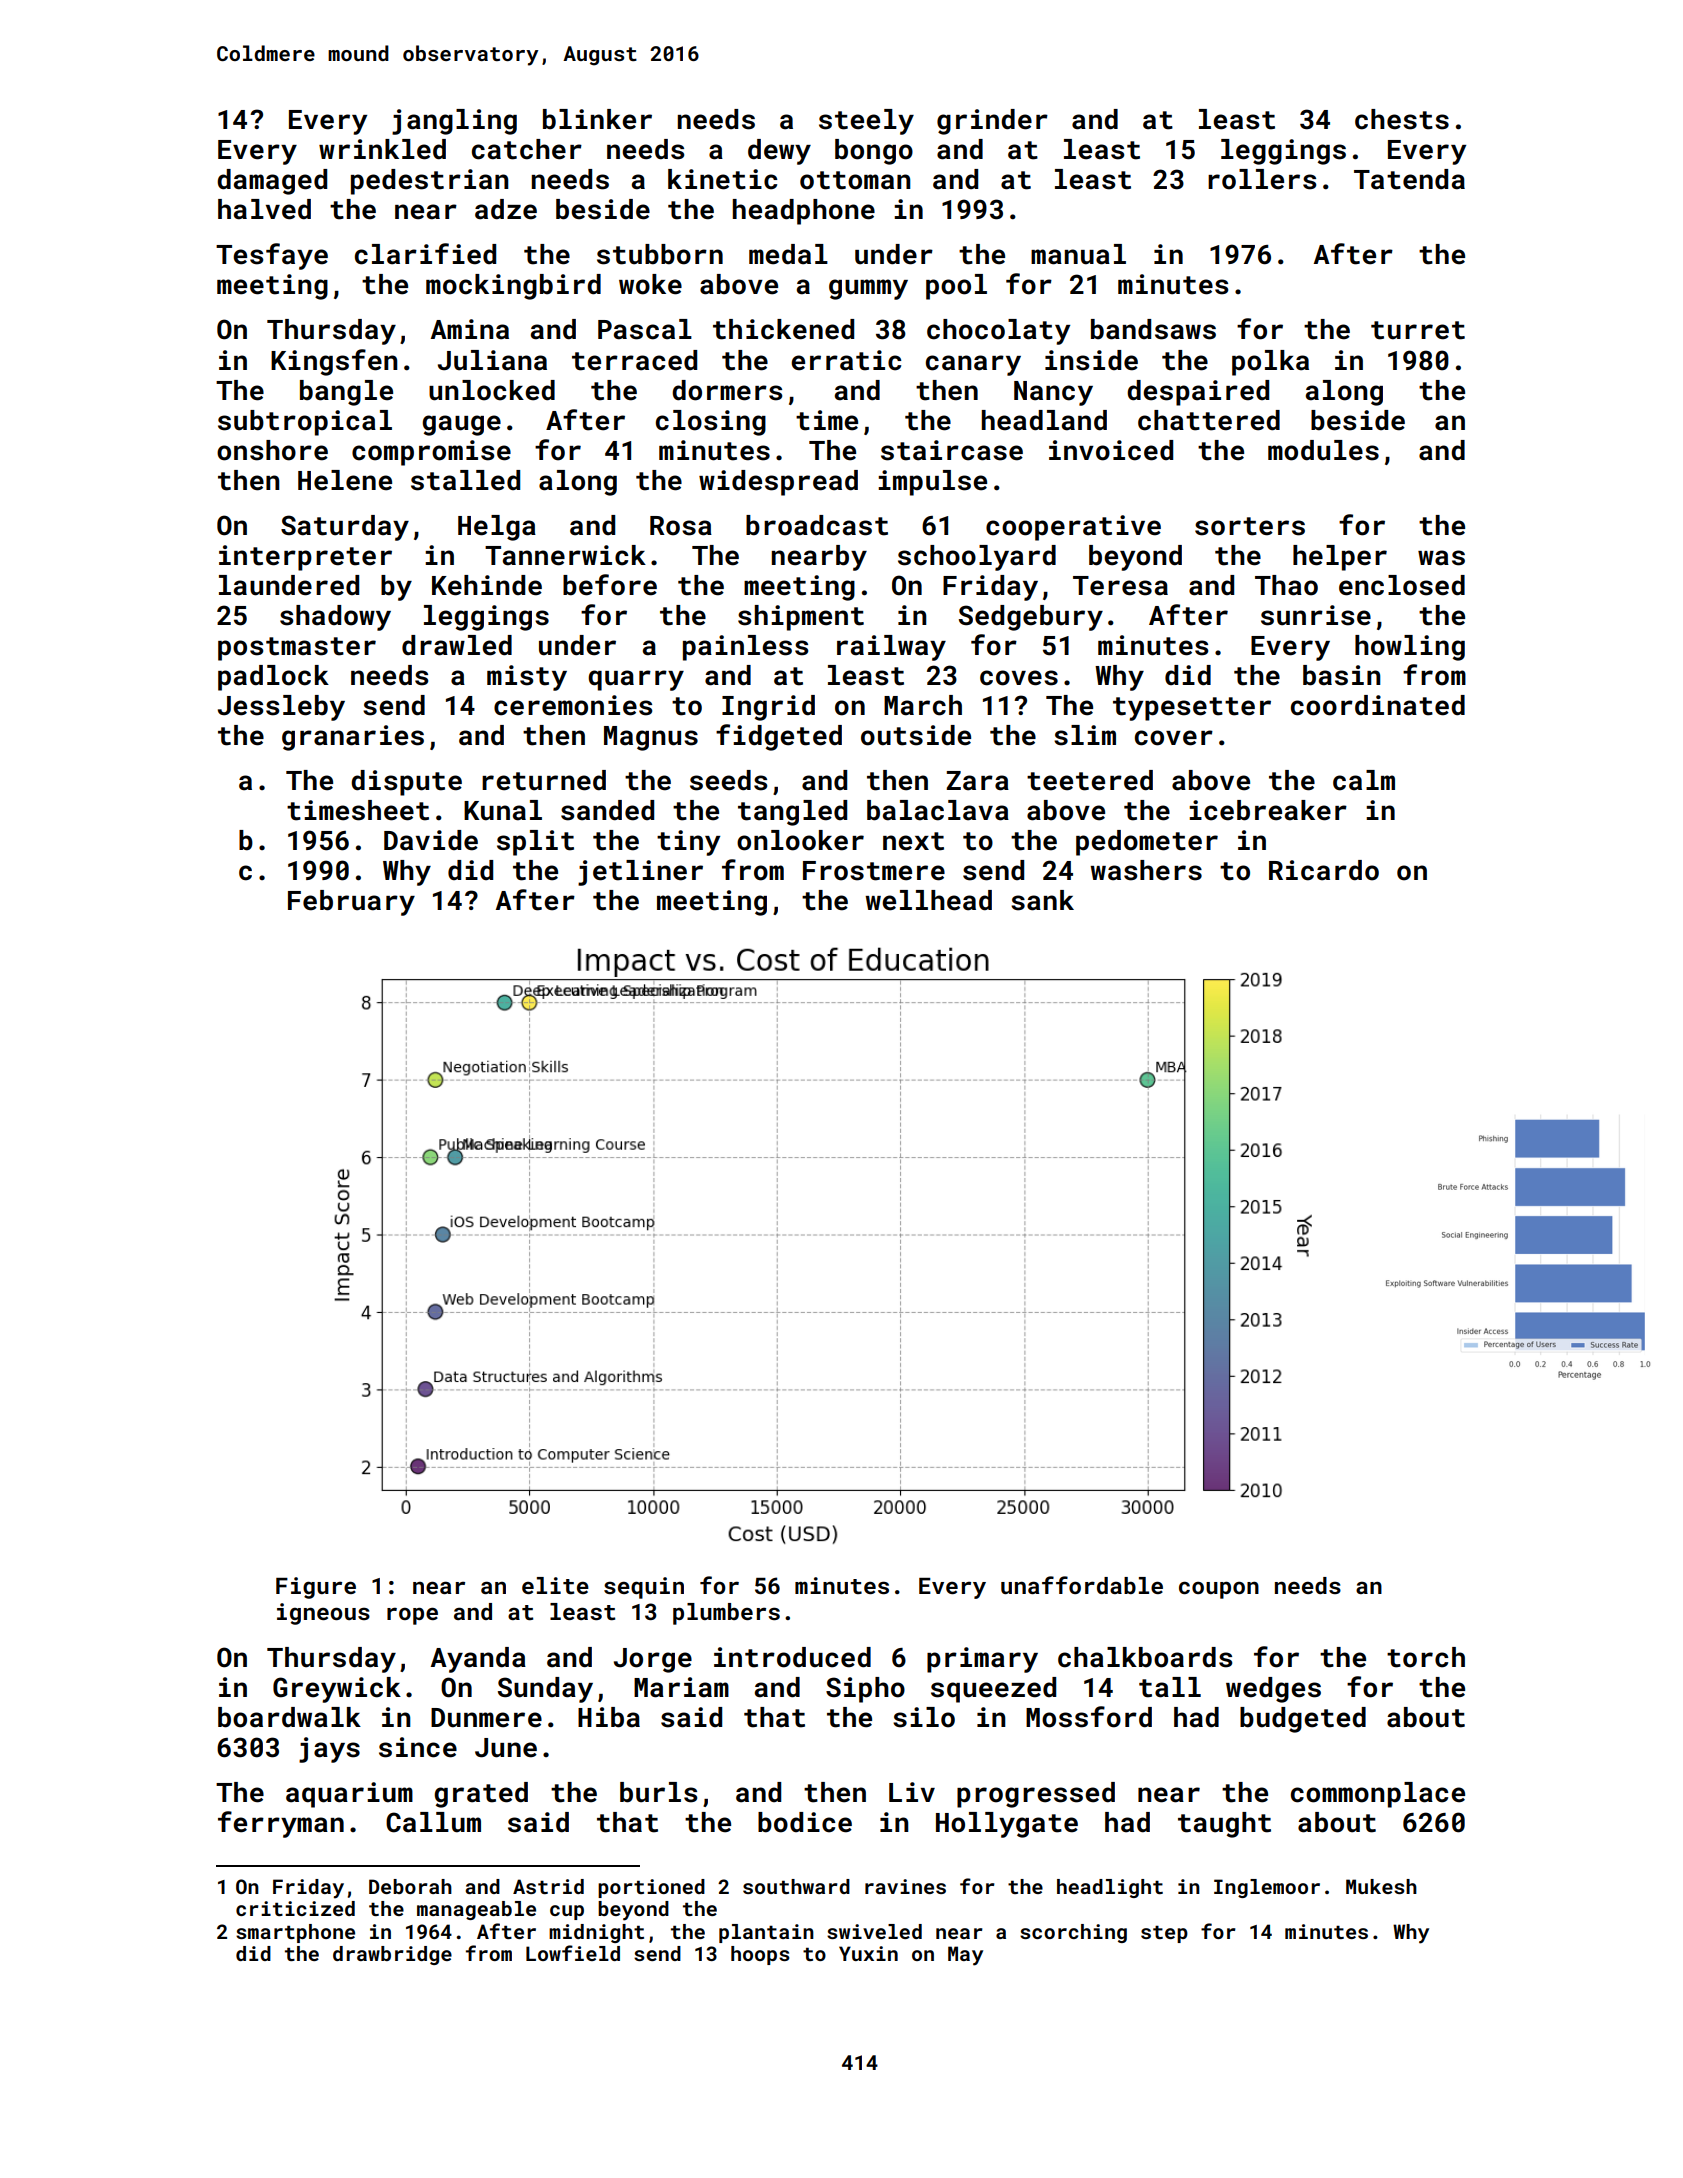  I want to click on plumbers, so click(726, 1614).
